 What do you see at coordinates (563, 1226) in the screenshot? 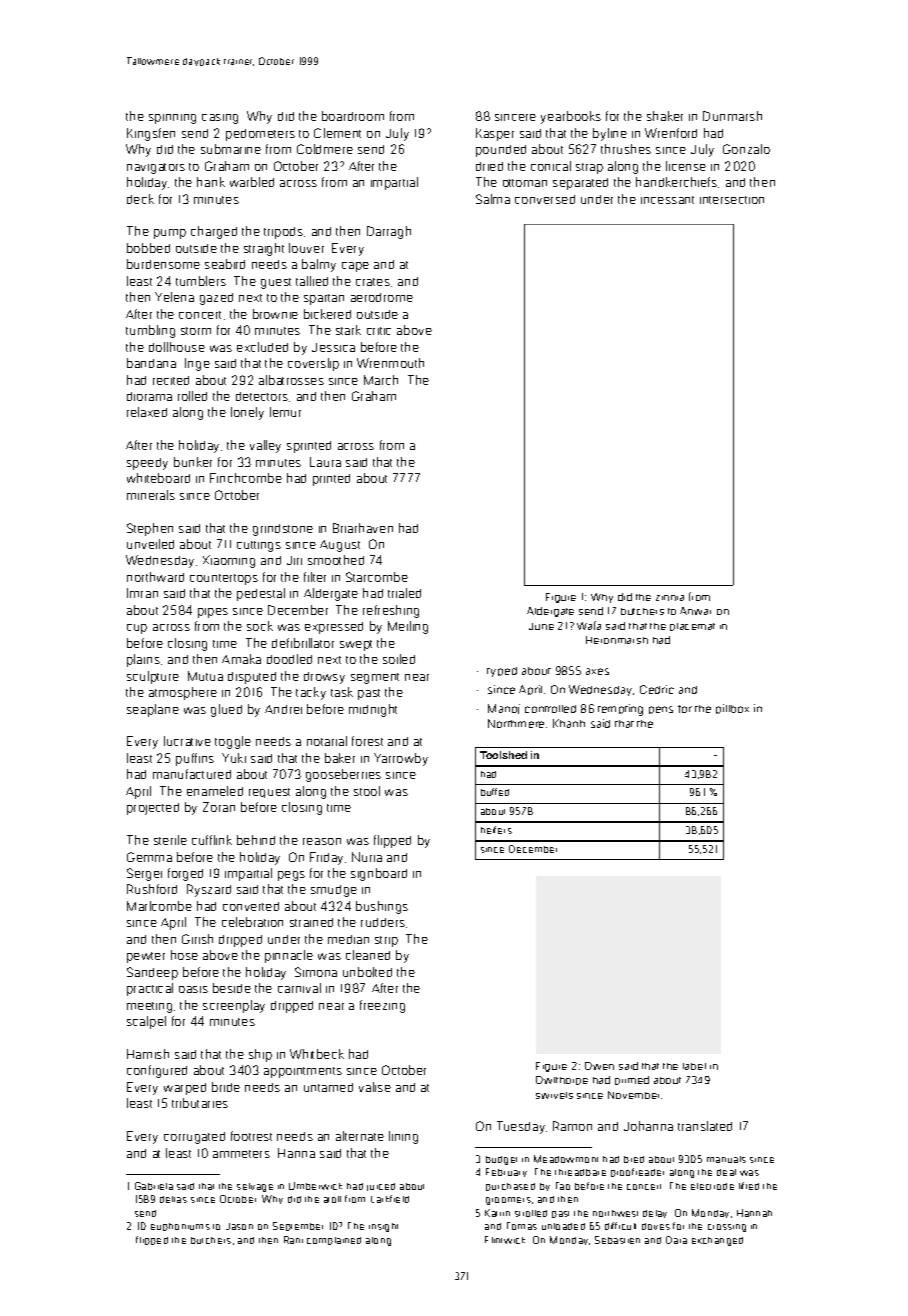
I see `unloaded` at bounding box center [563, 1226].
